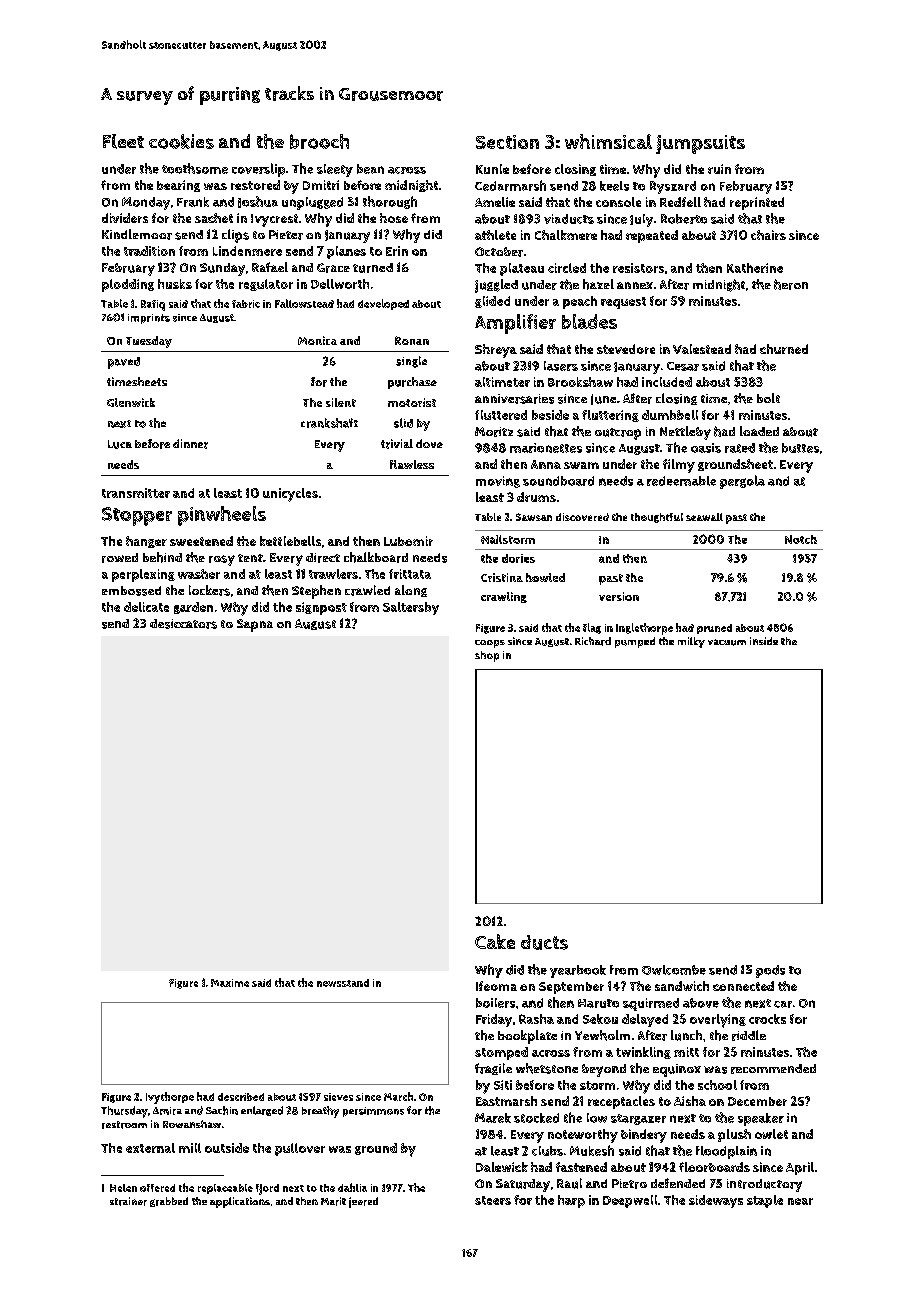 This screenshot has width=924, height=1308. What do you see at coordinates (495, 941) in the screenshot?
I see `Cake` at bounding box center [495, 941].
